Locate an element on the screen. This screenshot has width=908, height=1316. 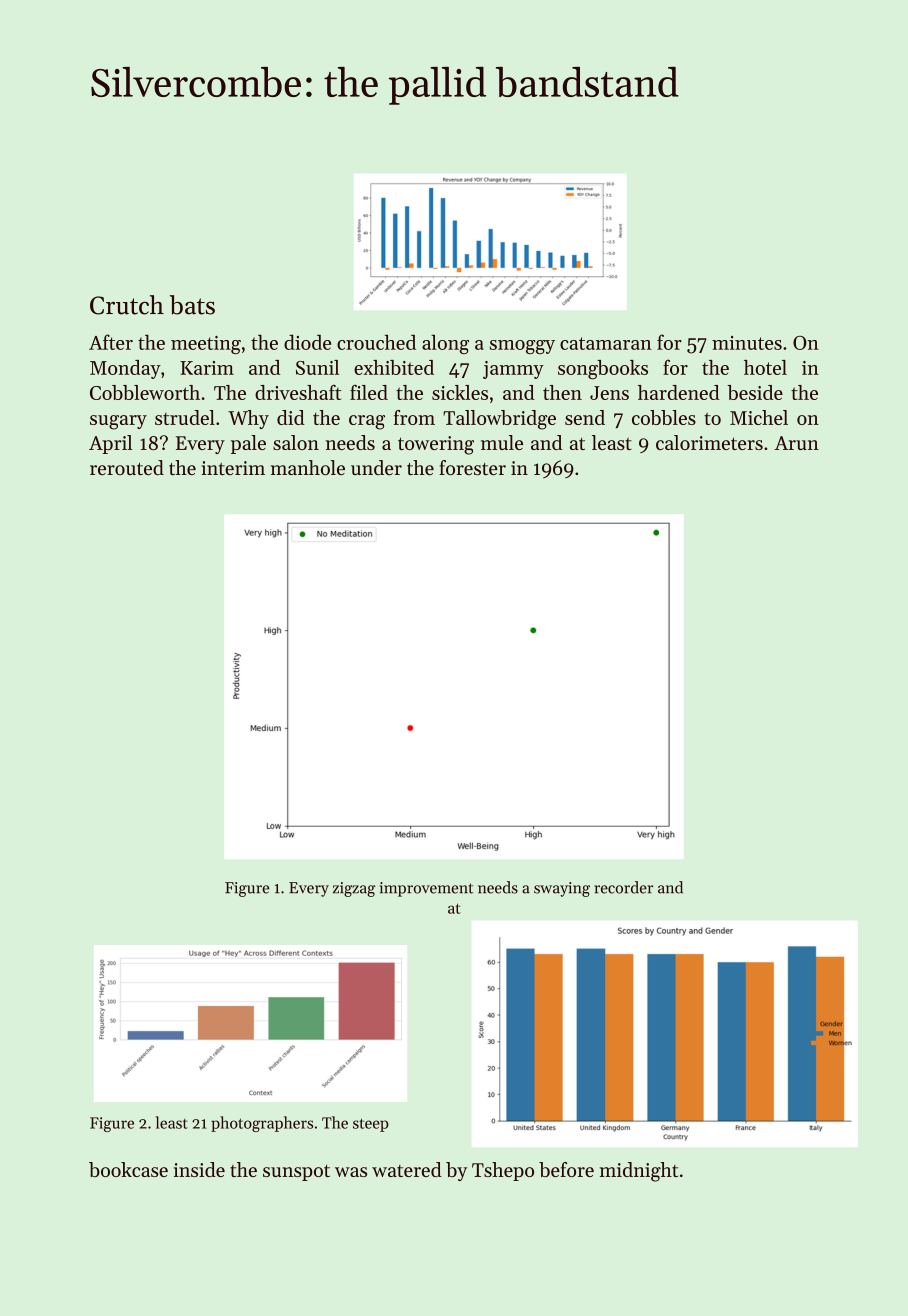
Crutch is located at coordinates (127, 305).
